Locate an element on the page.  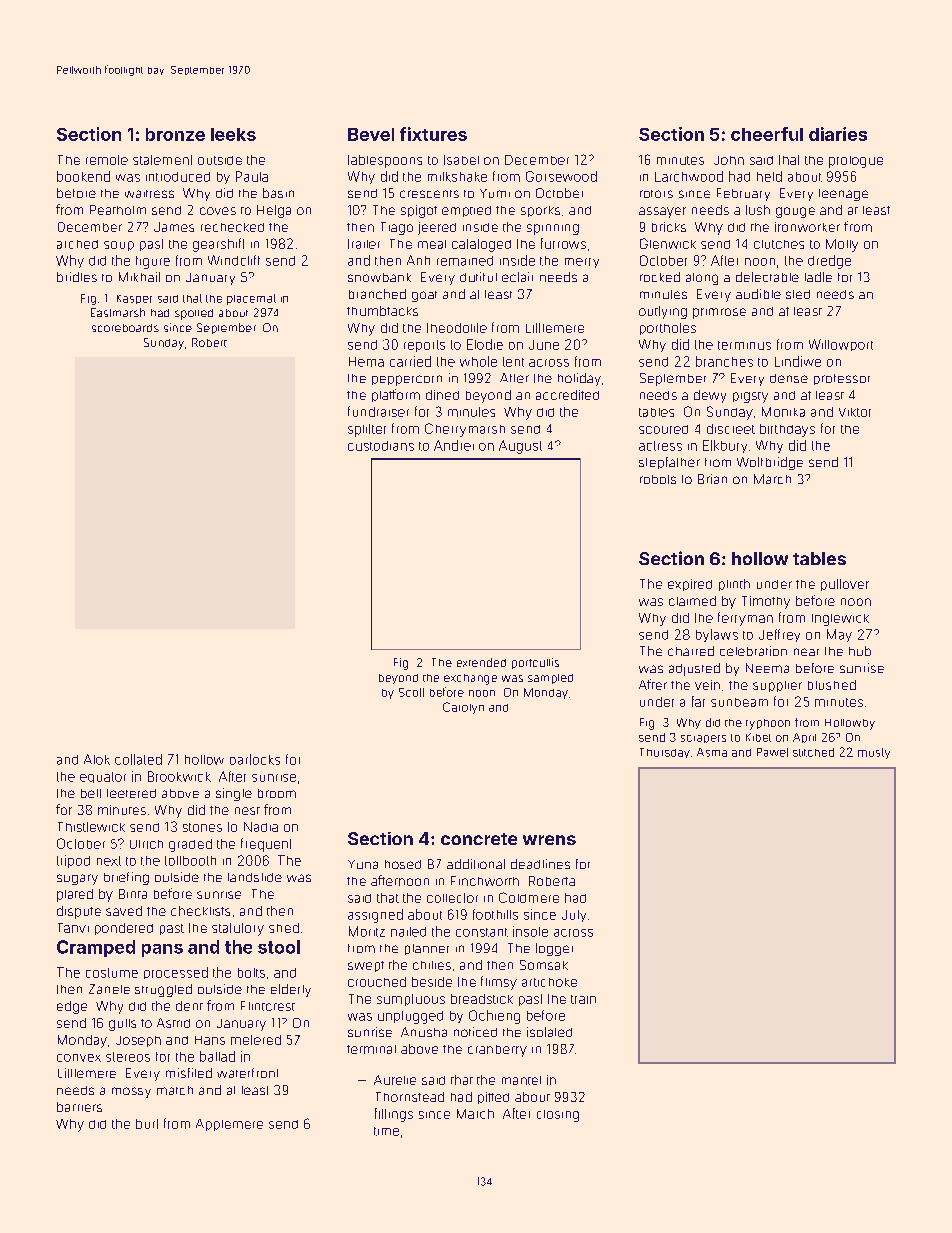
Lindiwe is located at coordinates (798, 361).
